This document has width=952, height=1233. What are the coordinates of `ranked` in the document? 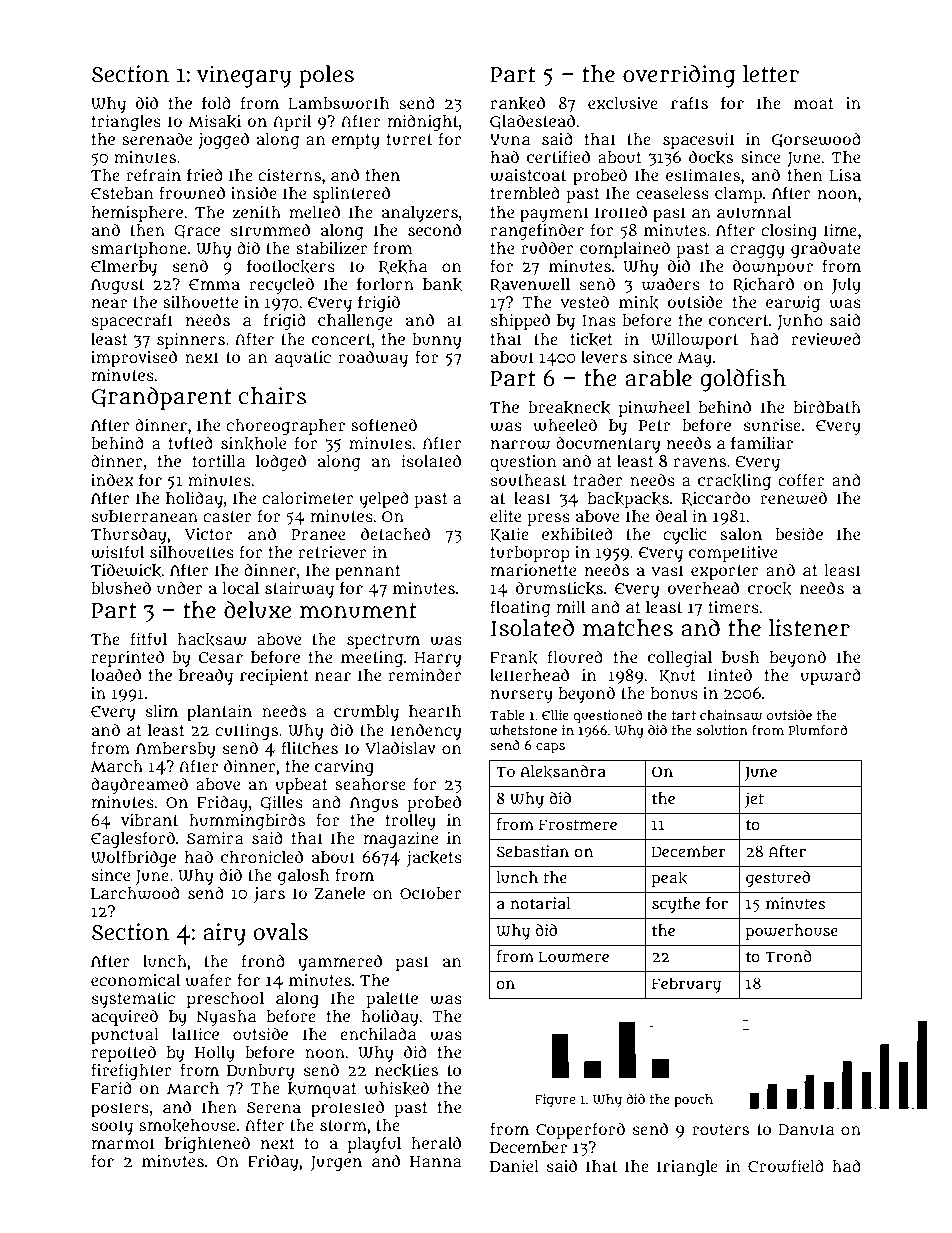 It's located at (517, 103).
